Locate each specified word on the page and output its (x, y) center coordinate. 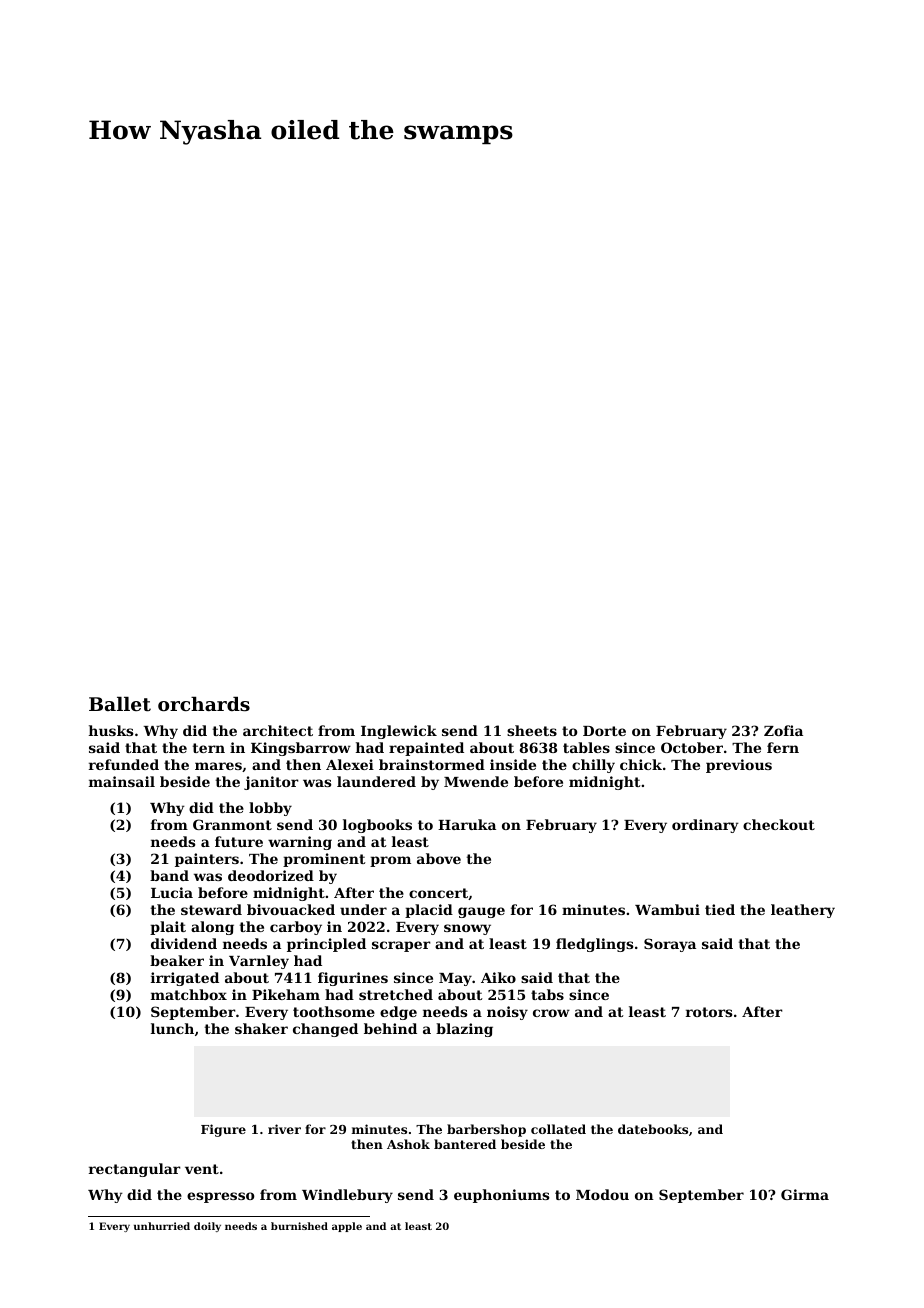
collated (558, 1129)
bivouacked (291, 909)
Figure (223, 1130)
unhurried (162, 1226)
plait (168, 928)
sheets (532, 730)
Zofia (783, 730)
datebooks (653, 1129)
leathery (803, 911)
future (239, 841)
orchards (204, 704)
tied (720, 909)
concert (438, 893)
